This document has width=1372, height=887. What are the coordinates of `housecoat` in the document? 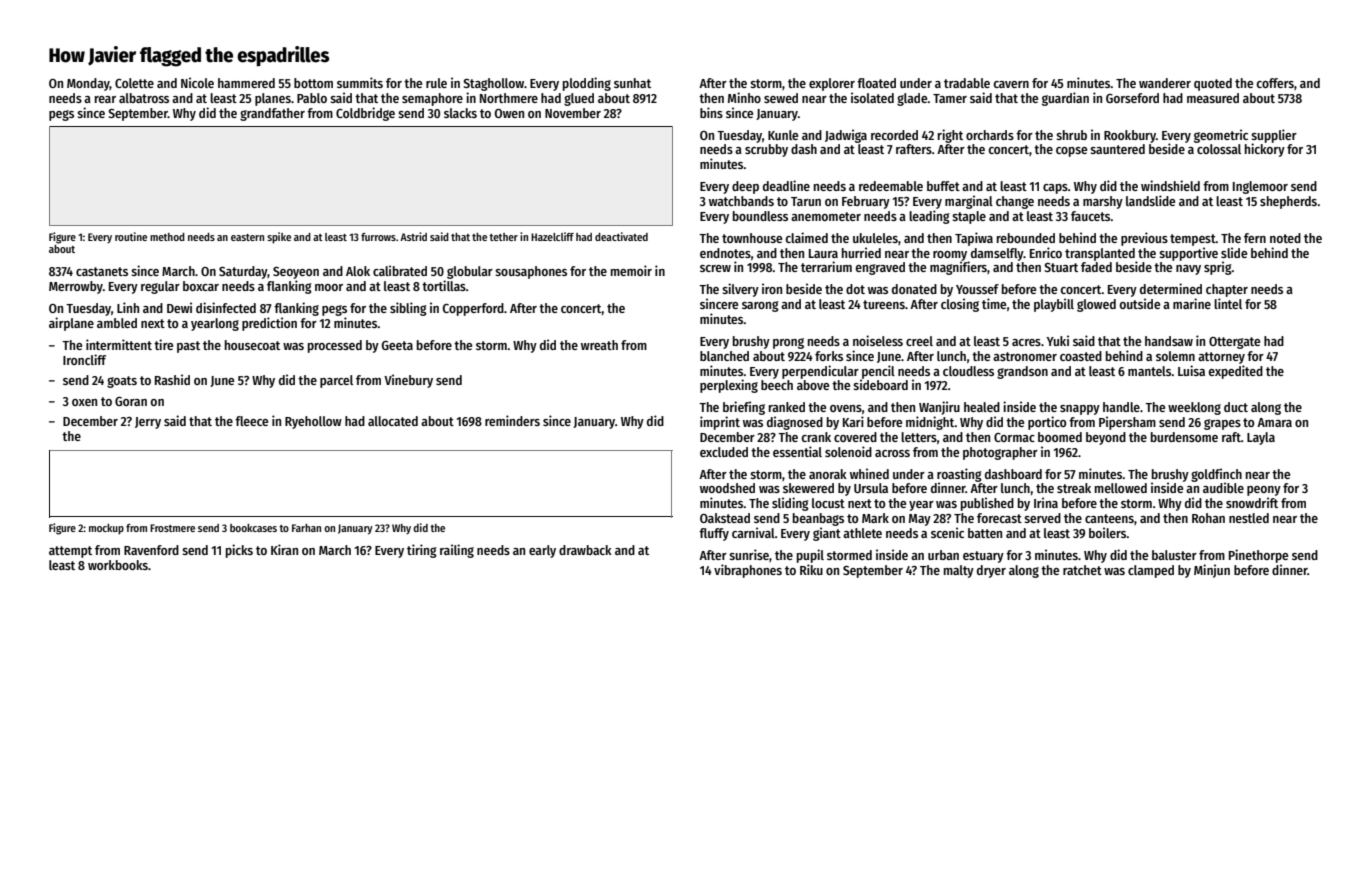 It's located at (252, 345).
